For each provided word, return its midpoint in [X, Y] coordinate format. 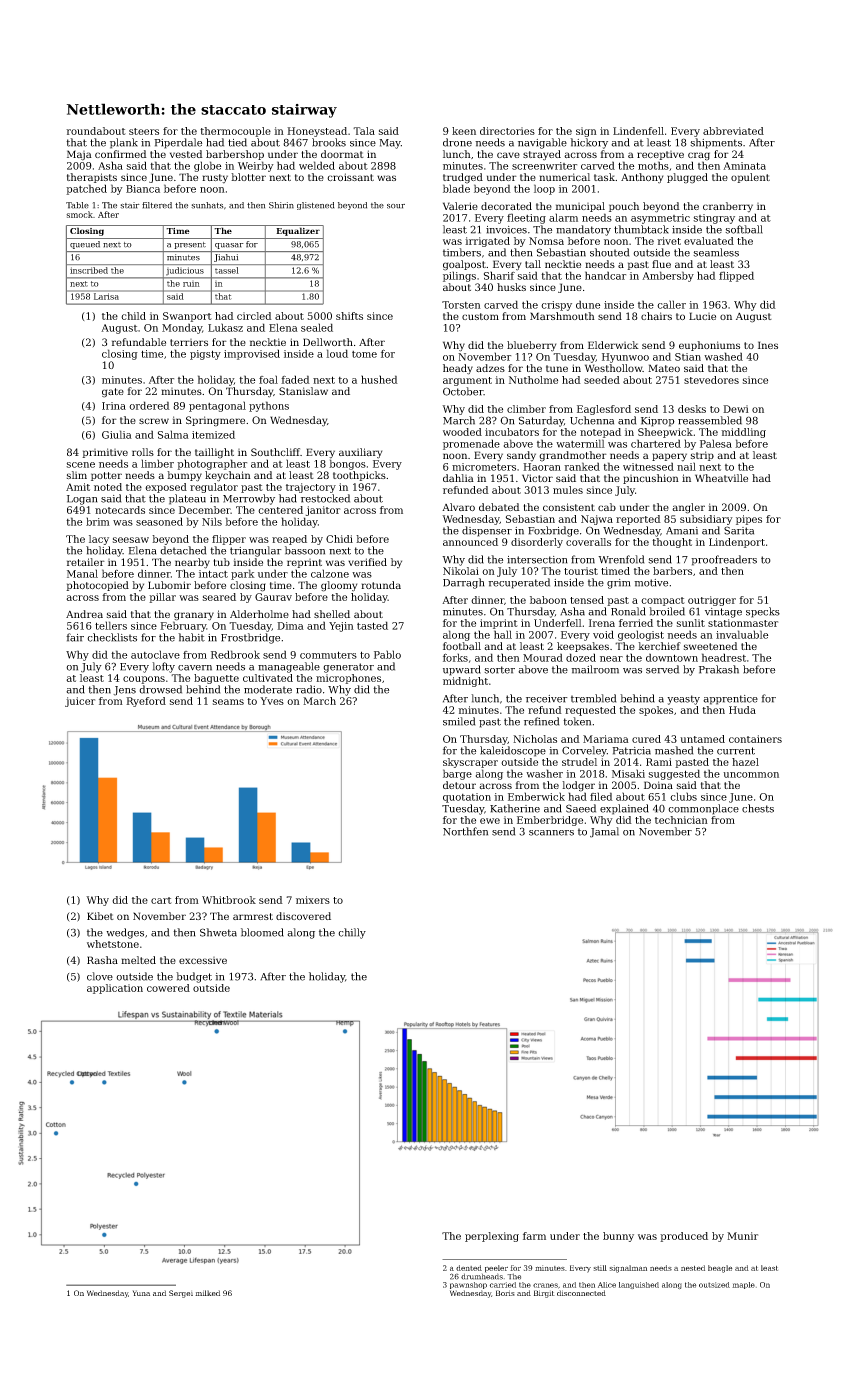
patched [86, 189]
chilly [352, 933]
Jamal [604, 832]
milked [207, 1293]
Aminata [744, 166]
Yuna [141, 1293]
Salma [173, 434]
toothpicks [359, 476]
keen [464, 131]
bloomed [262, 932]
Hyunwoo [625, 358]
